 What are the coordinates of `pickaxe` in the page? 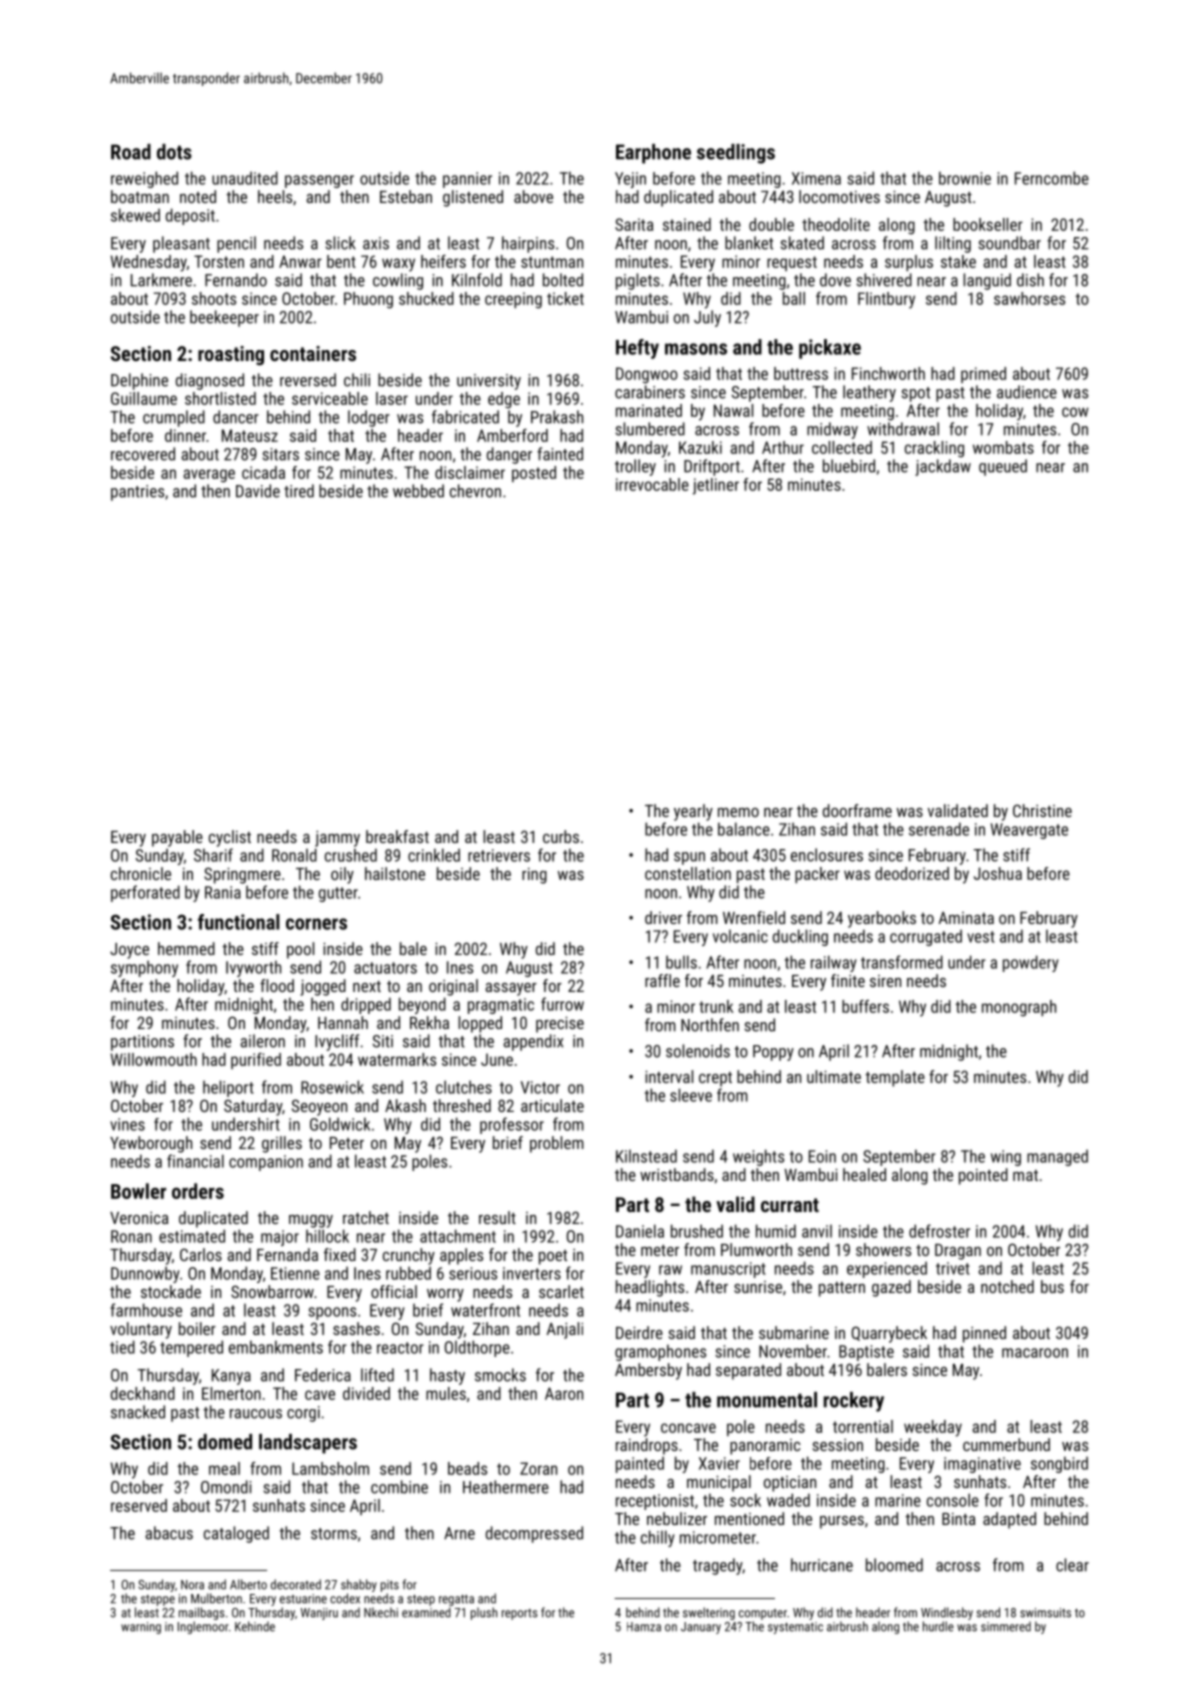 It's located at (830, 349).
